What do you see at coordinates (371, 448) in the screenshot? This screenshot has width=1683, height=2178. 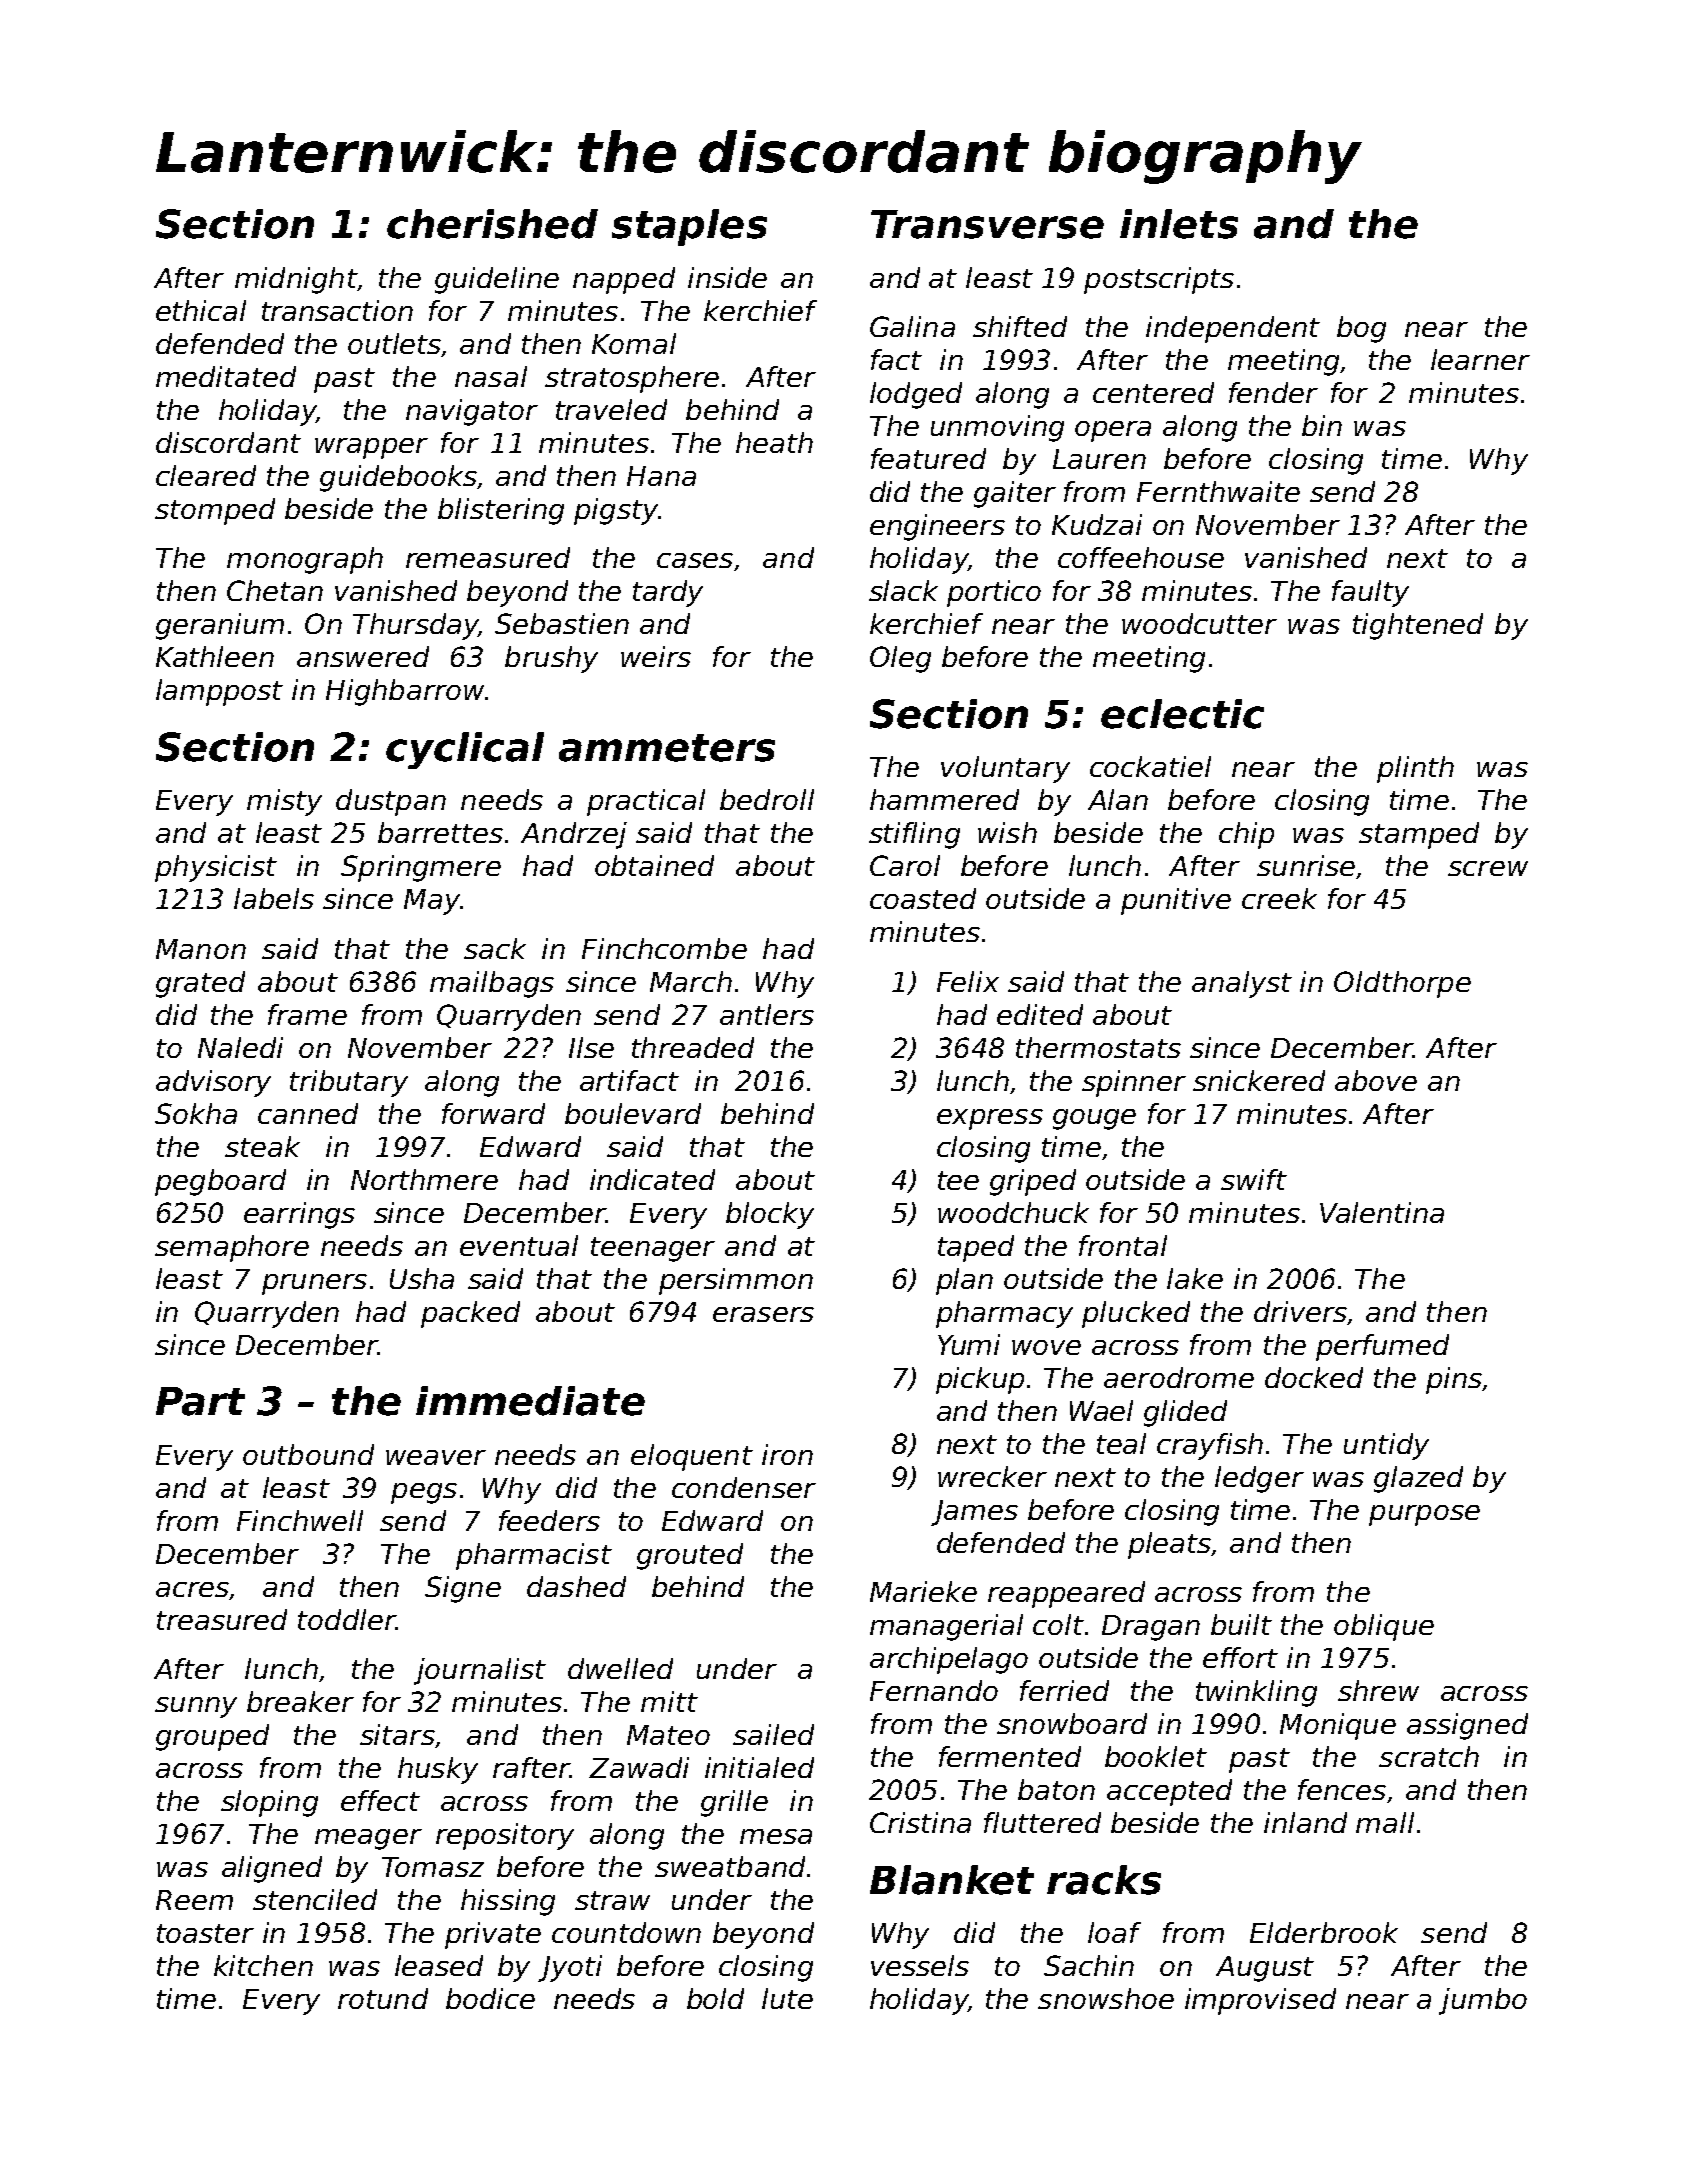 I see `wrapper` at bounding box center [371, 448].
